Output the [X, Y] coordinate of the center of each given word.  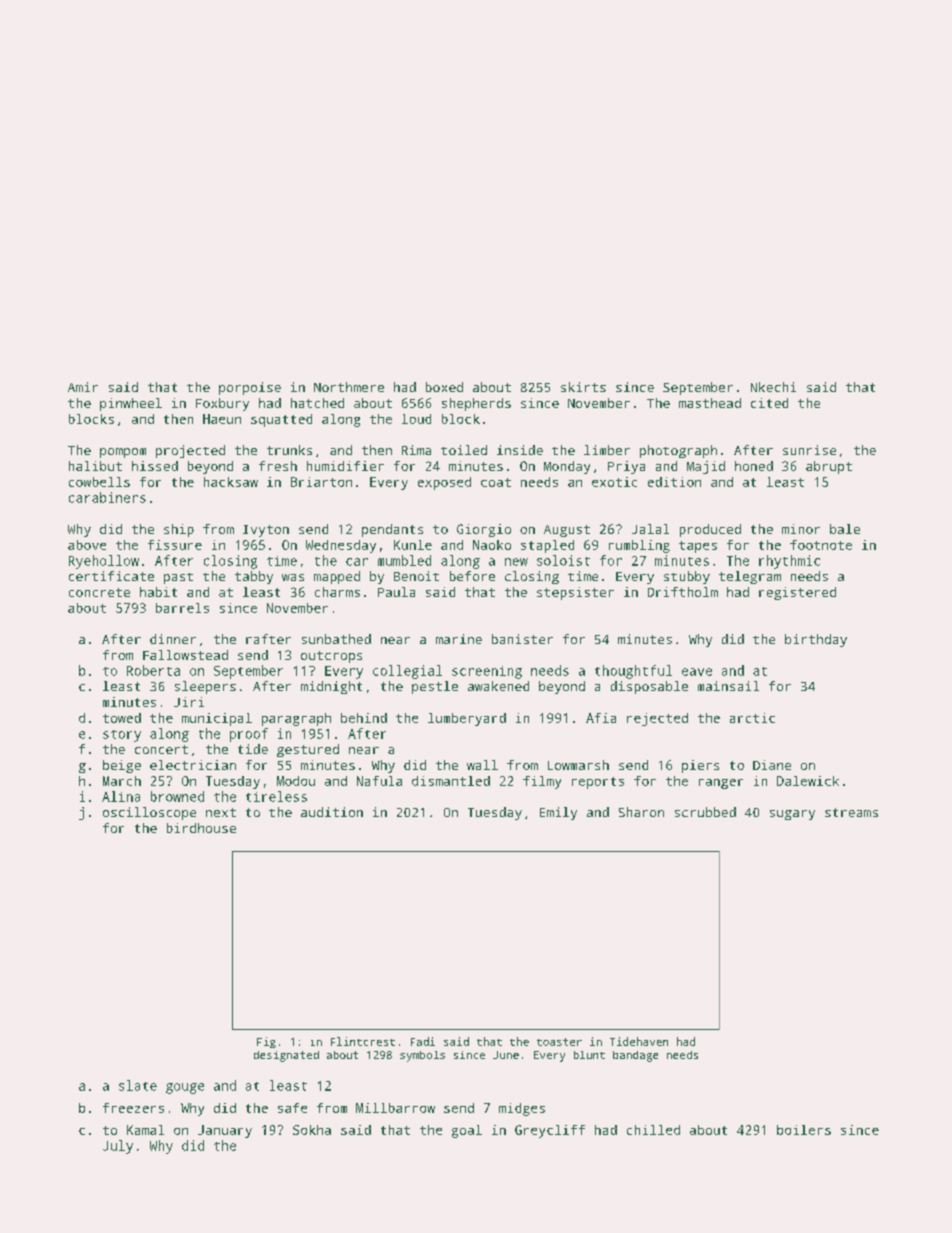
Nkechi [773, 387]
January [225, 1131]
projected [190, 451]
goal [467, 1131]
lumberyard [467, 719]
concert [161, 749]
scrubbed [705, 812]
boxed [444, 387]
